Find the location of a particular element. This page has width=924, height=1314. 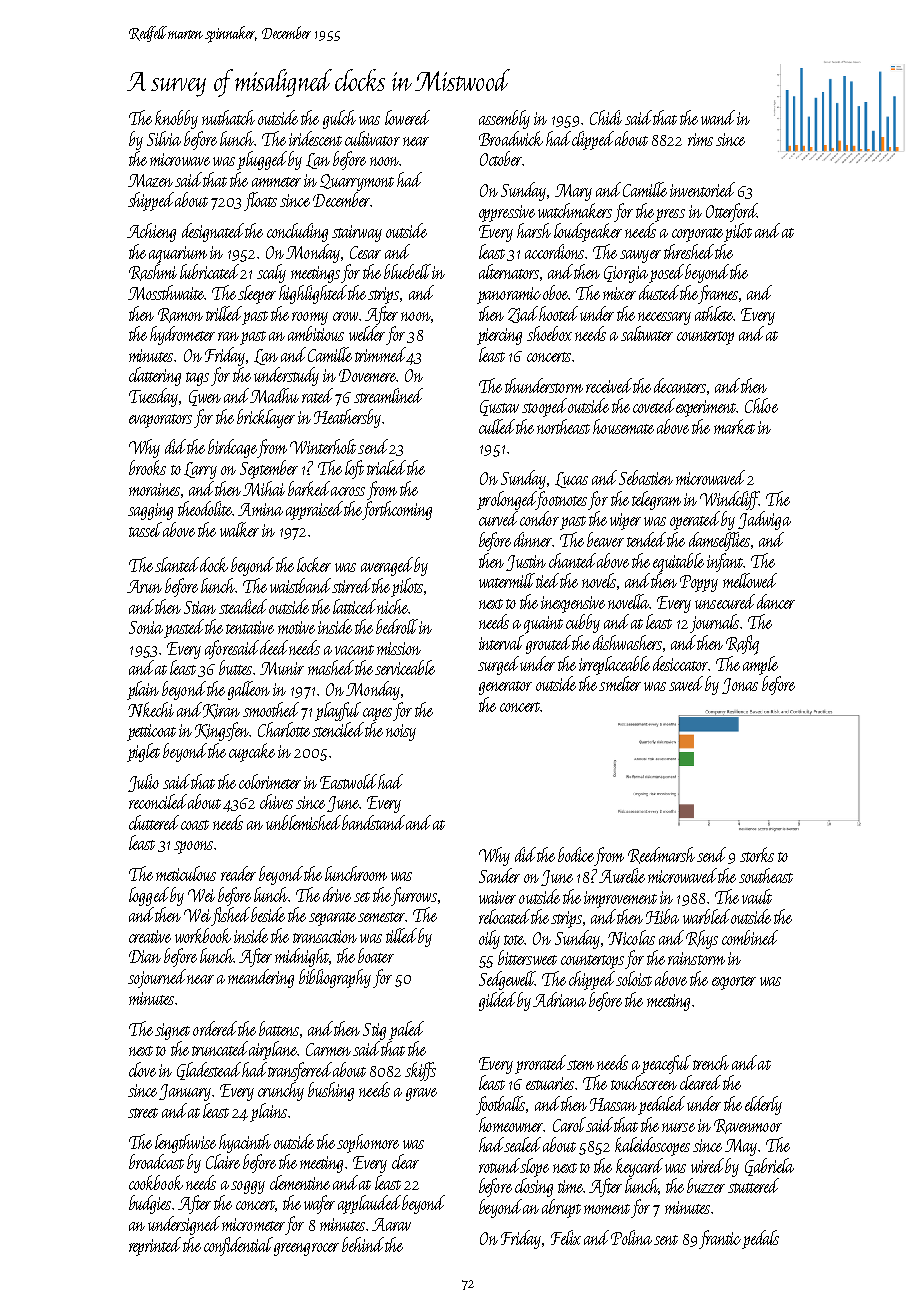

birdcage is located at coordinates (232, 448).
